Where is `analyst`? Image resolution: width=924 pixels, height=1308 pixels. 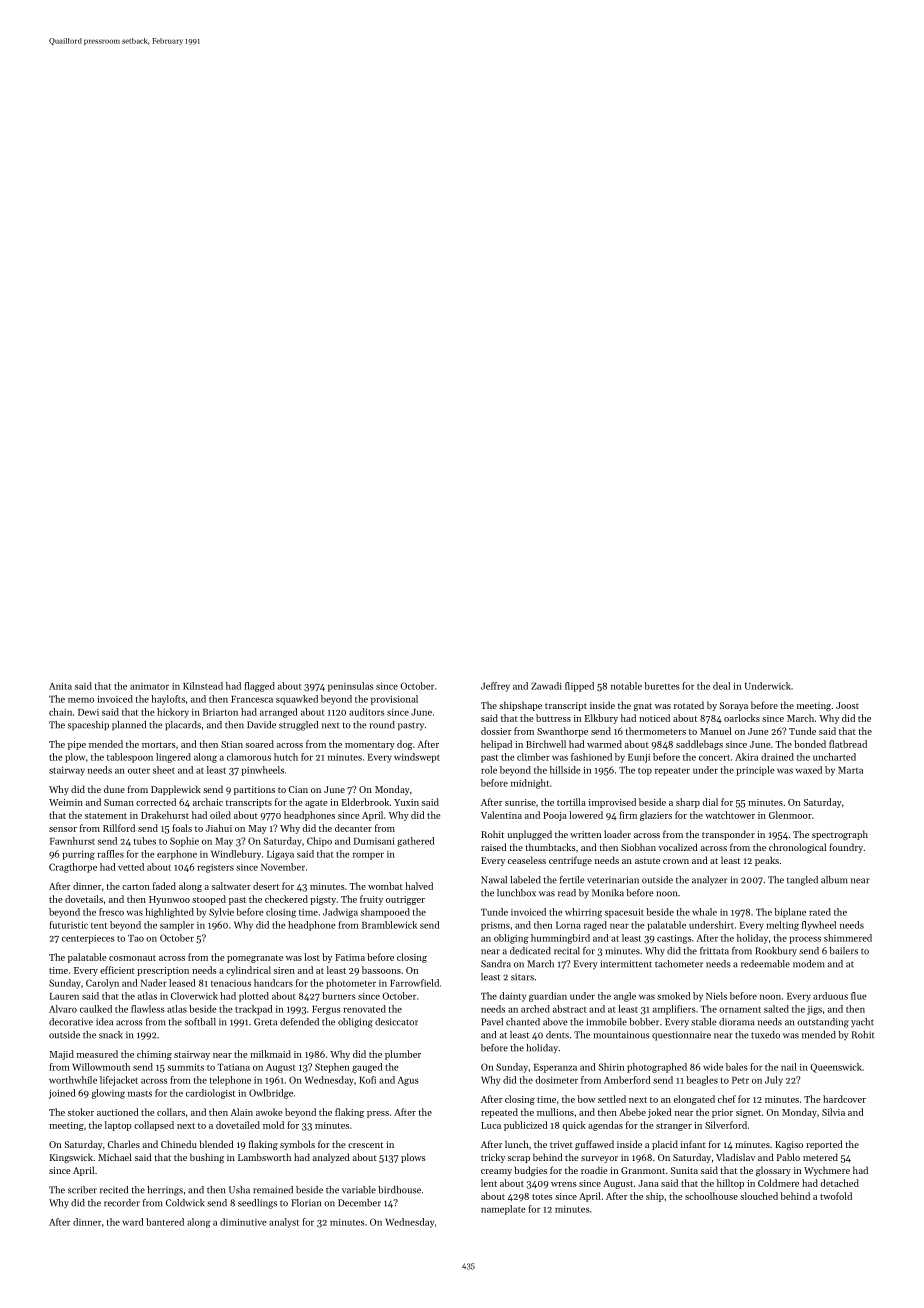
analyst is located at coordinates (284, 1223).
